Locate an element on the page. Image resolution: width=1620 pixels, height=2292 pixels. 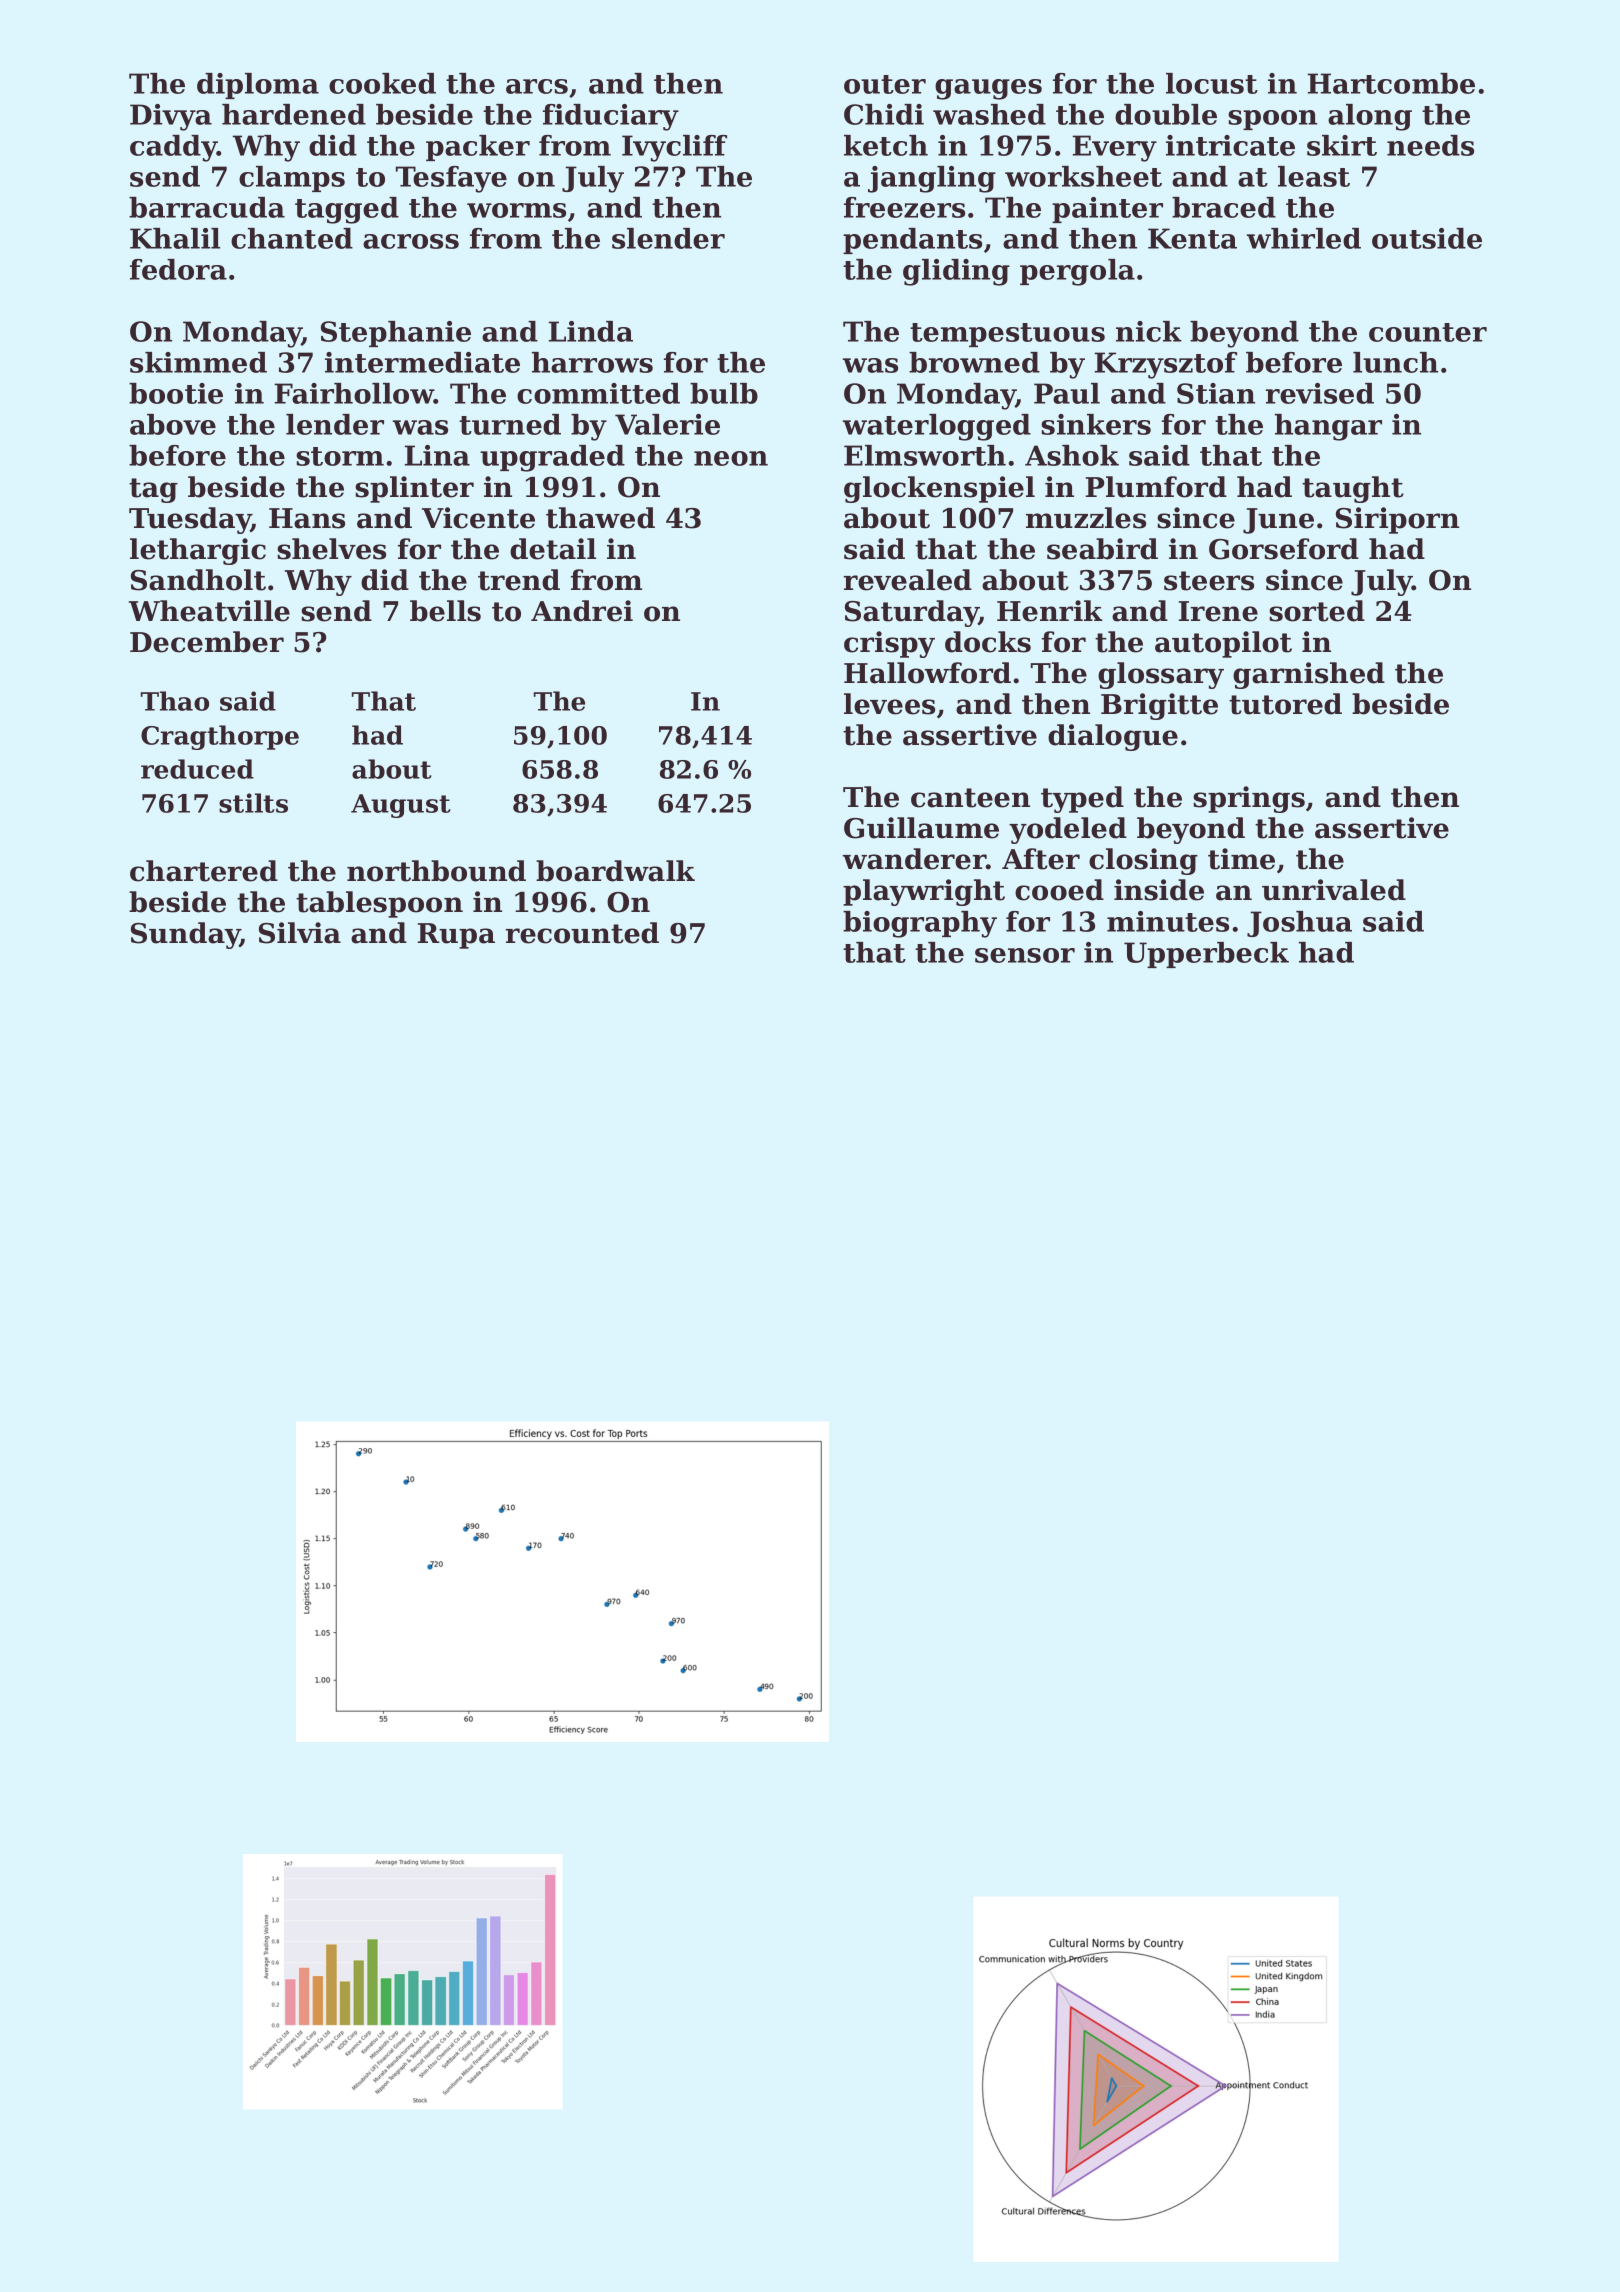
Silvia is located at coordinates (300, 933).
